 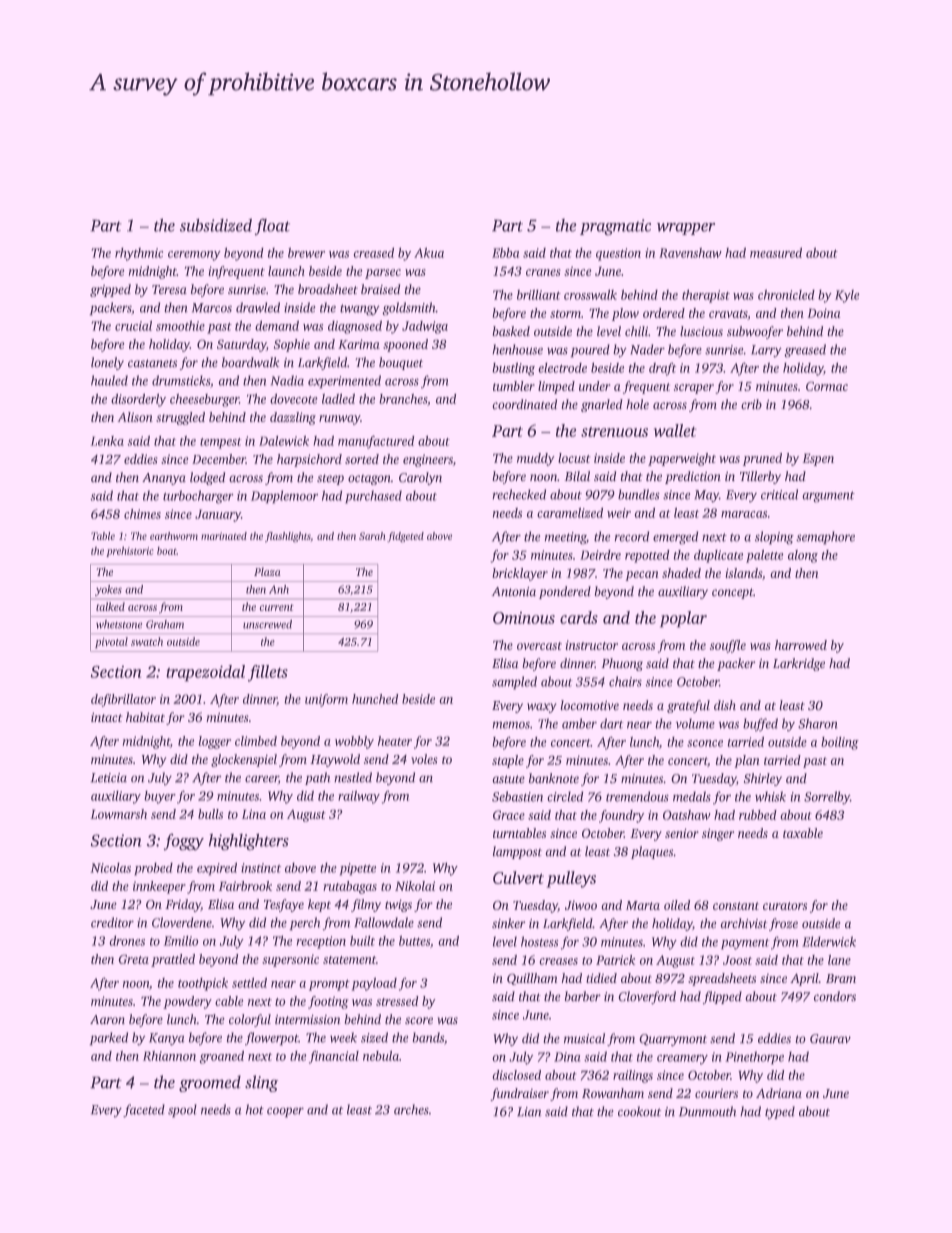 I want to click on intact, so click(x=107, y=717).
